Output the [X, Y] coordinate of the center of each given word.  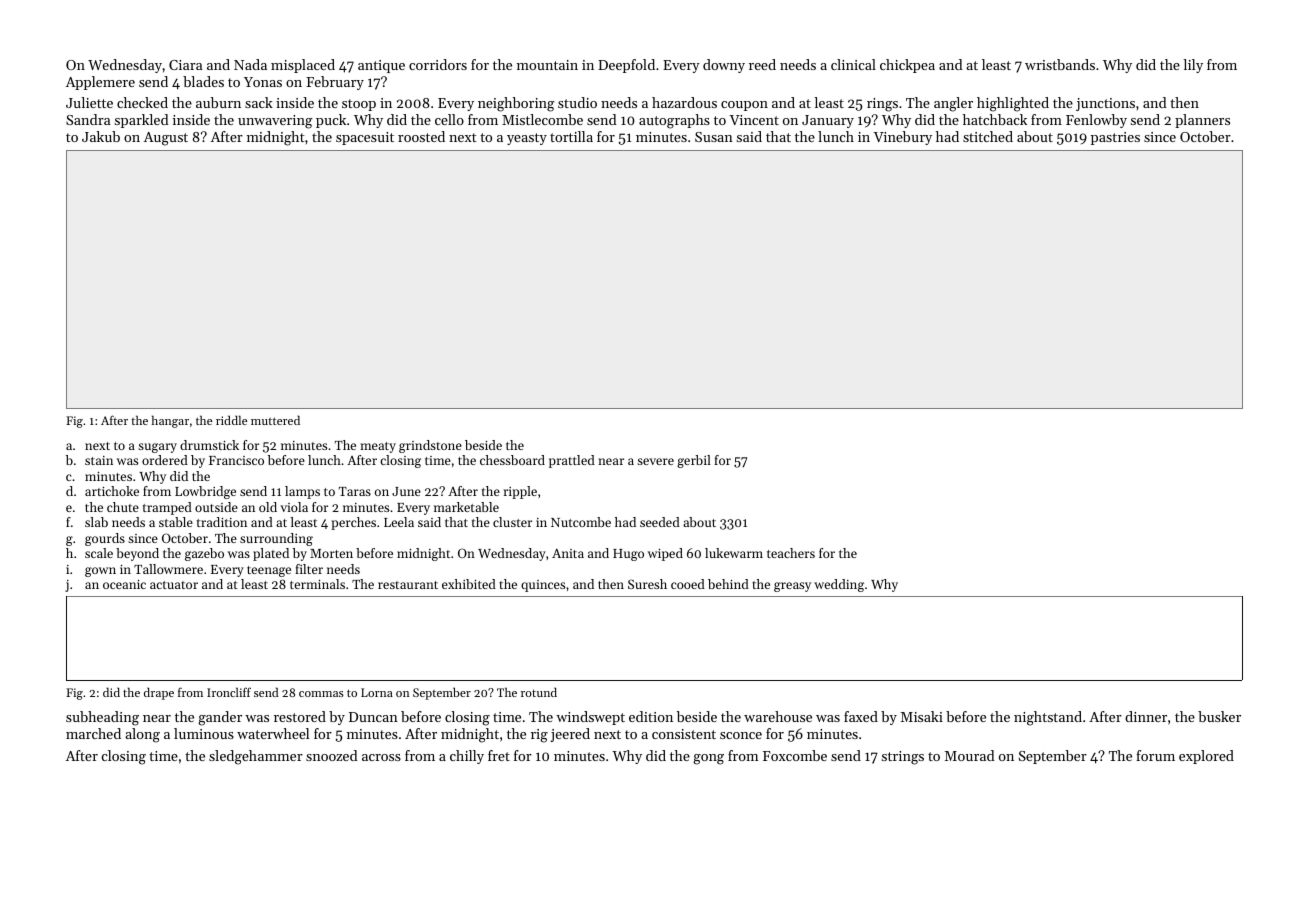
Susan [714, 137]
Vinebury [902, 138]
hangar [170, 421]
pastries [1115, 138]
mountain [547, 65]
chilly [467, 757]
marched [93, 733]
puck [331, 121]
